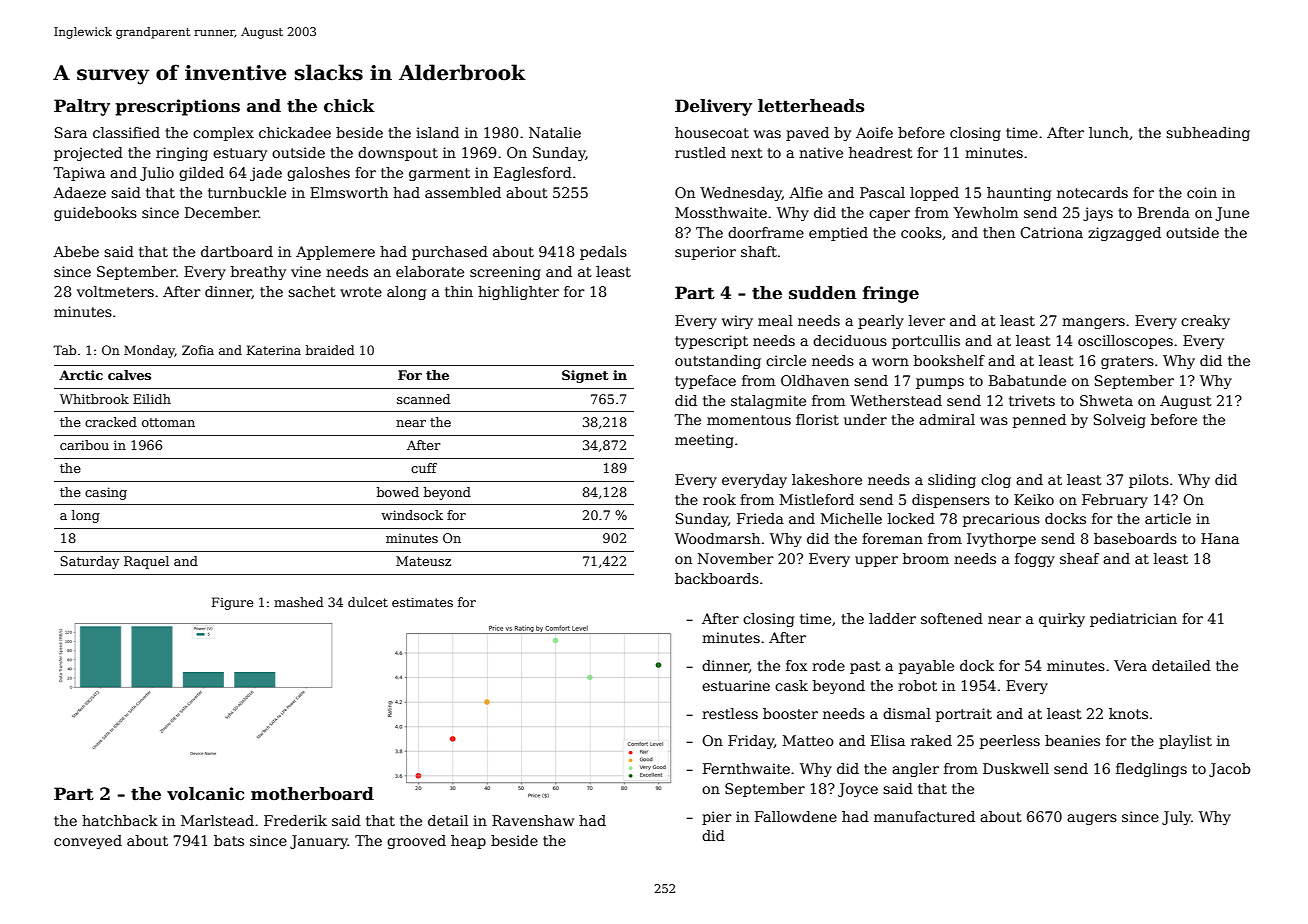 This page has height=924, width=1308. Describe the element at coordinates (766, 232) in the page. I see `doorframe` at that location.
